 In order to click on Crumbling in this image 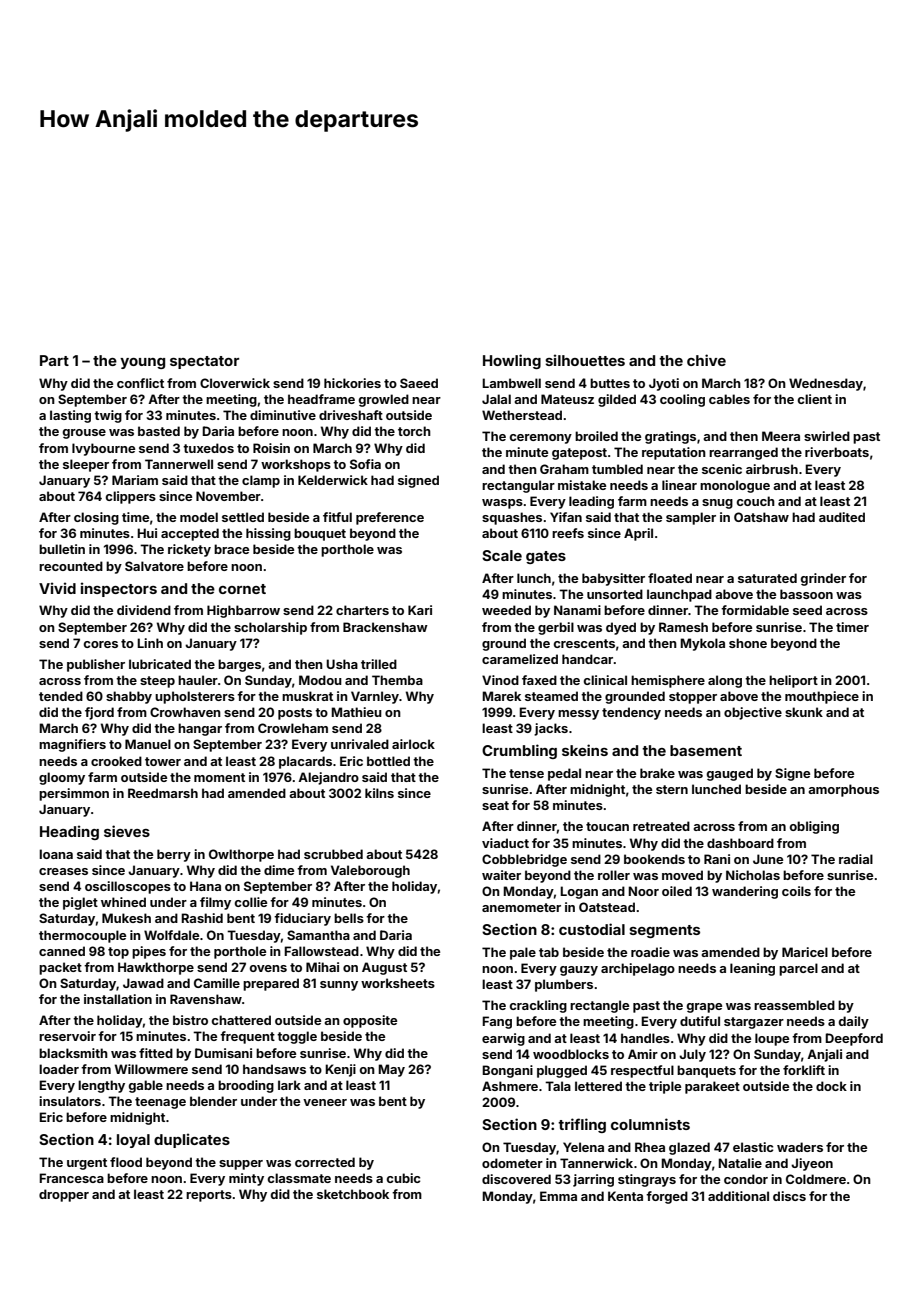, I will do `click(519, 751)`.
